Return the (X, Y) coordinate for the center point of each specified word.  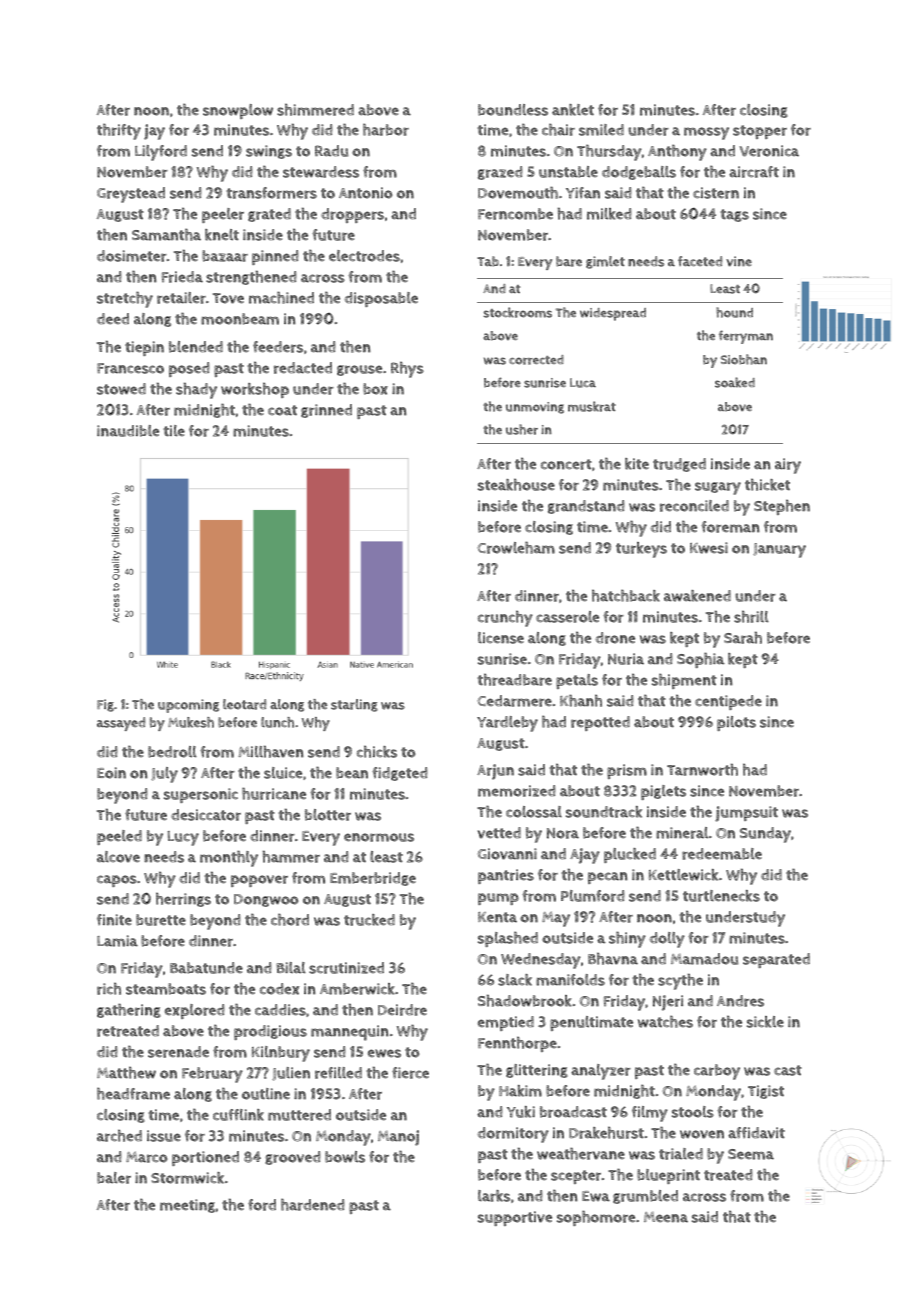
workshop (255, 390)
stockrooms (517, 312)
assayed (121, 724)
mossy (706, 133)
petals (577, 681)
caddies (280, 1010)
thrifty (119, 131)
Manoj (398, 1138)
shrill (751, 616)
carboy (717, 1072)
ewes (384, 1053)
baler (114, 1178)
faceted (700, 261)
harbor (386, 129)
